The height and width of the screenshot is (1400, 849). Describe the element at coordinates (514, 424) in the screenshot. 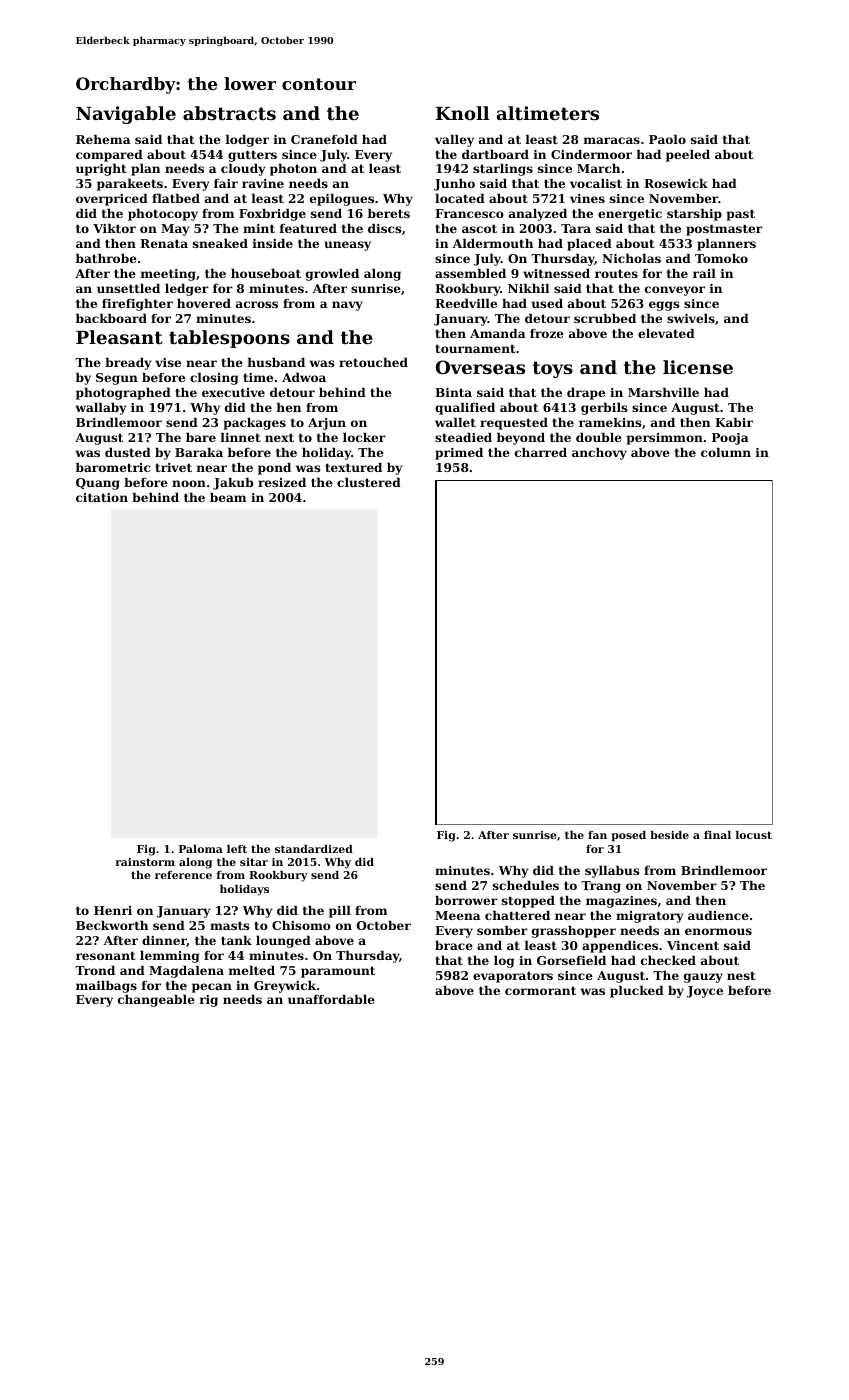

I see `requested` at that location.
